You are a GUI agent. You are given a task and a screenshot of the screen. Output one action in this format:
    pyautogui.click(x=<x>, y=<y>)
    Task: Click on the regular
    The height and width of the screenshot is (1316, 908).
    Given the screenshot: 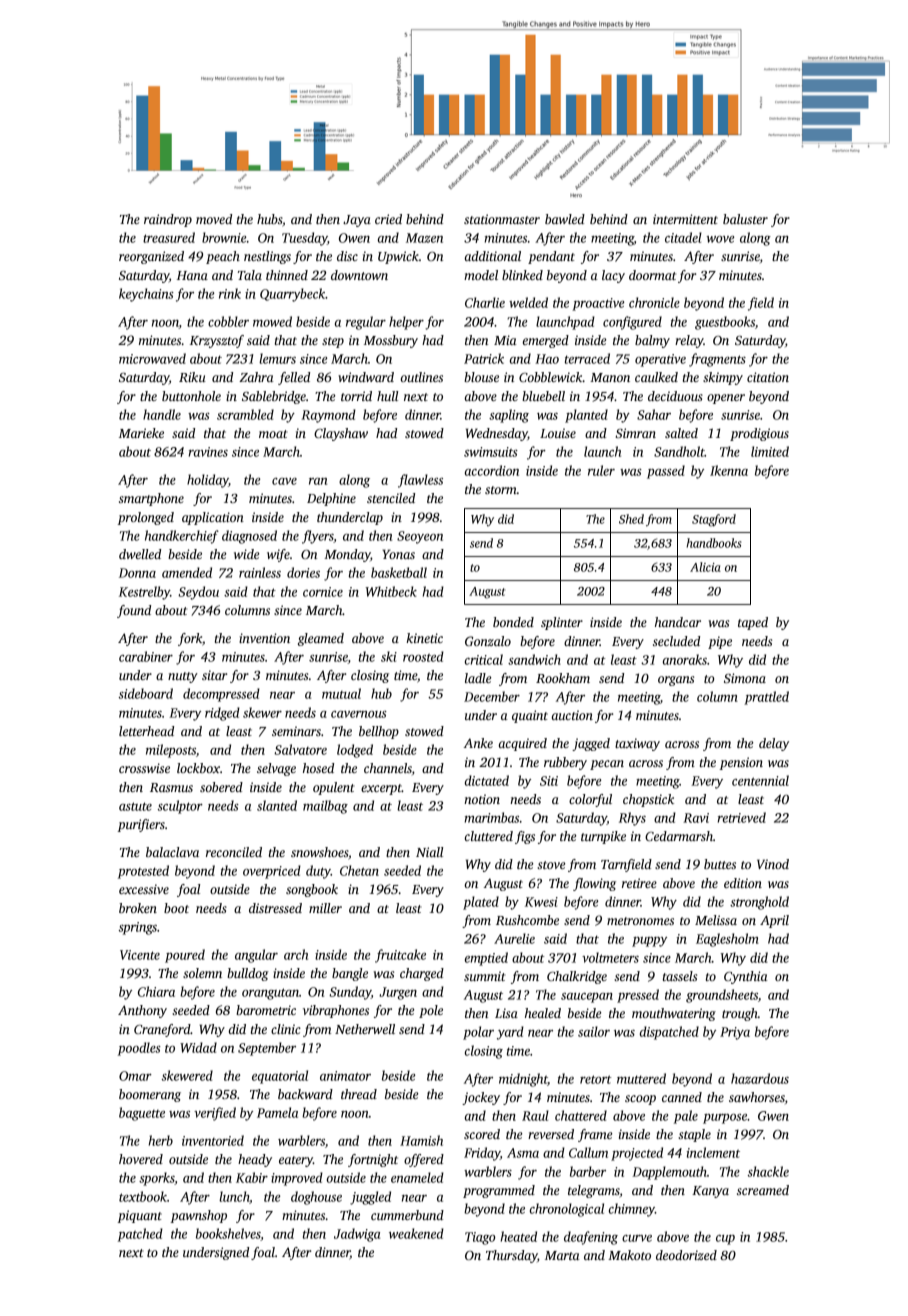 What is the action you would take?
    pyautogui.click(x=366, y=323)
